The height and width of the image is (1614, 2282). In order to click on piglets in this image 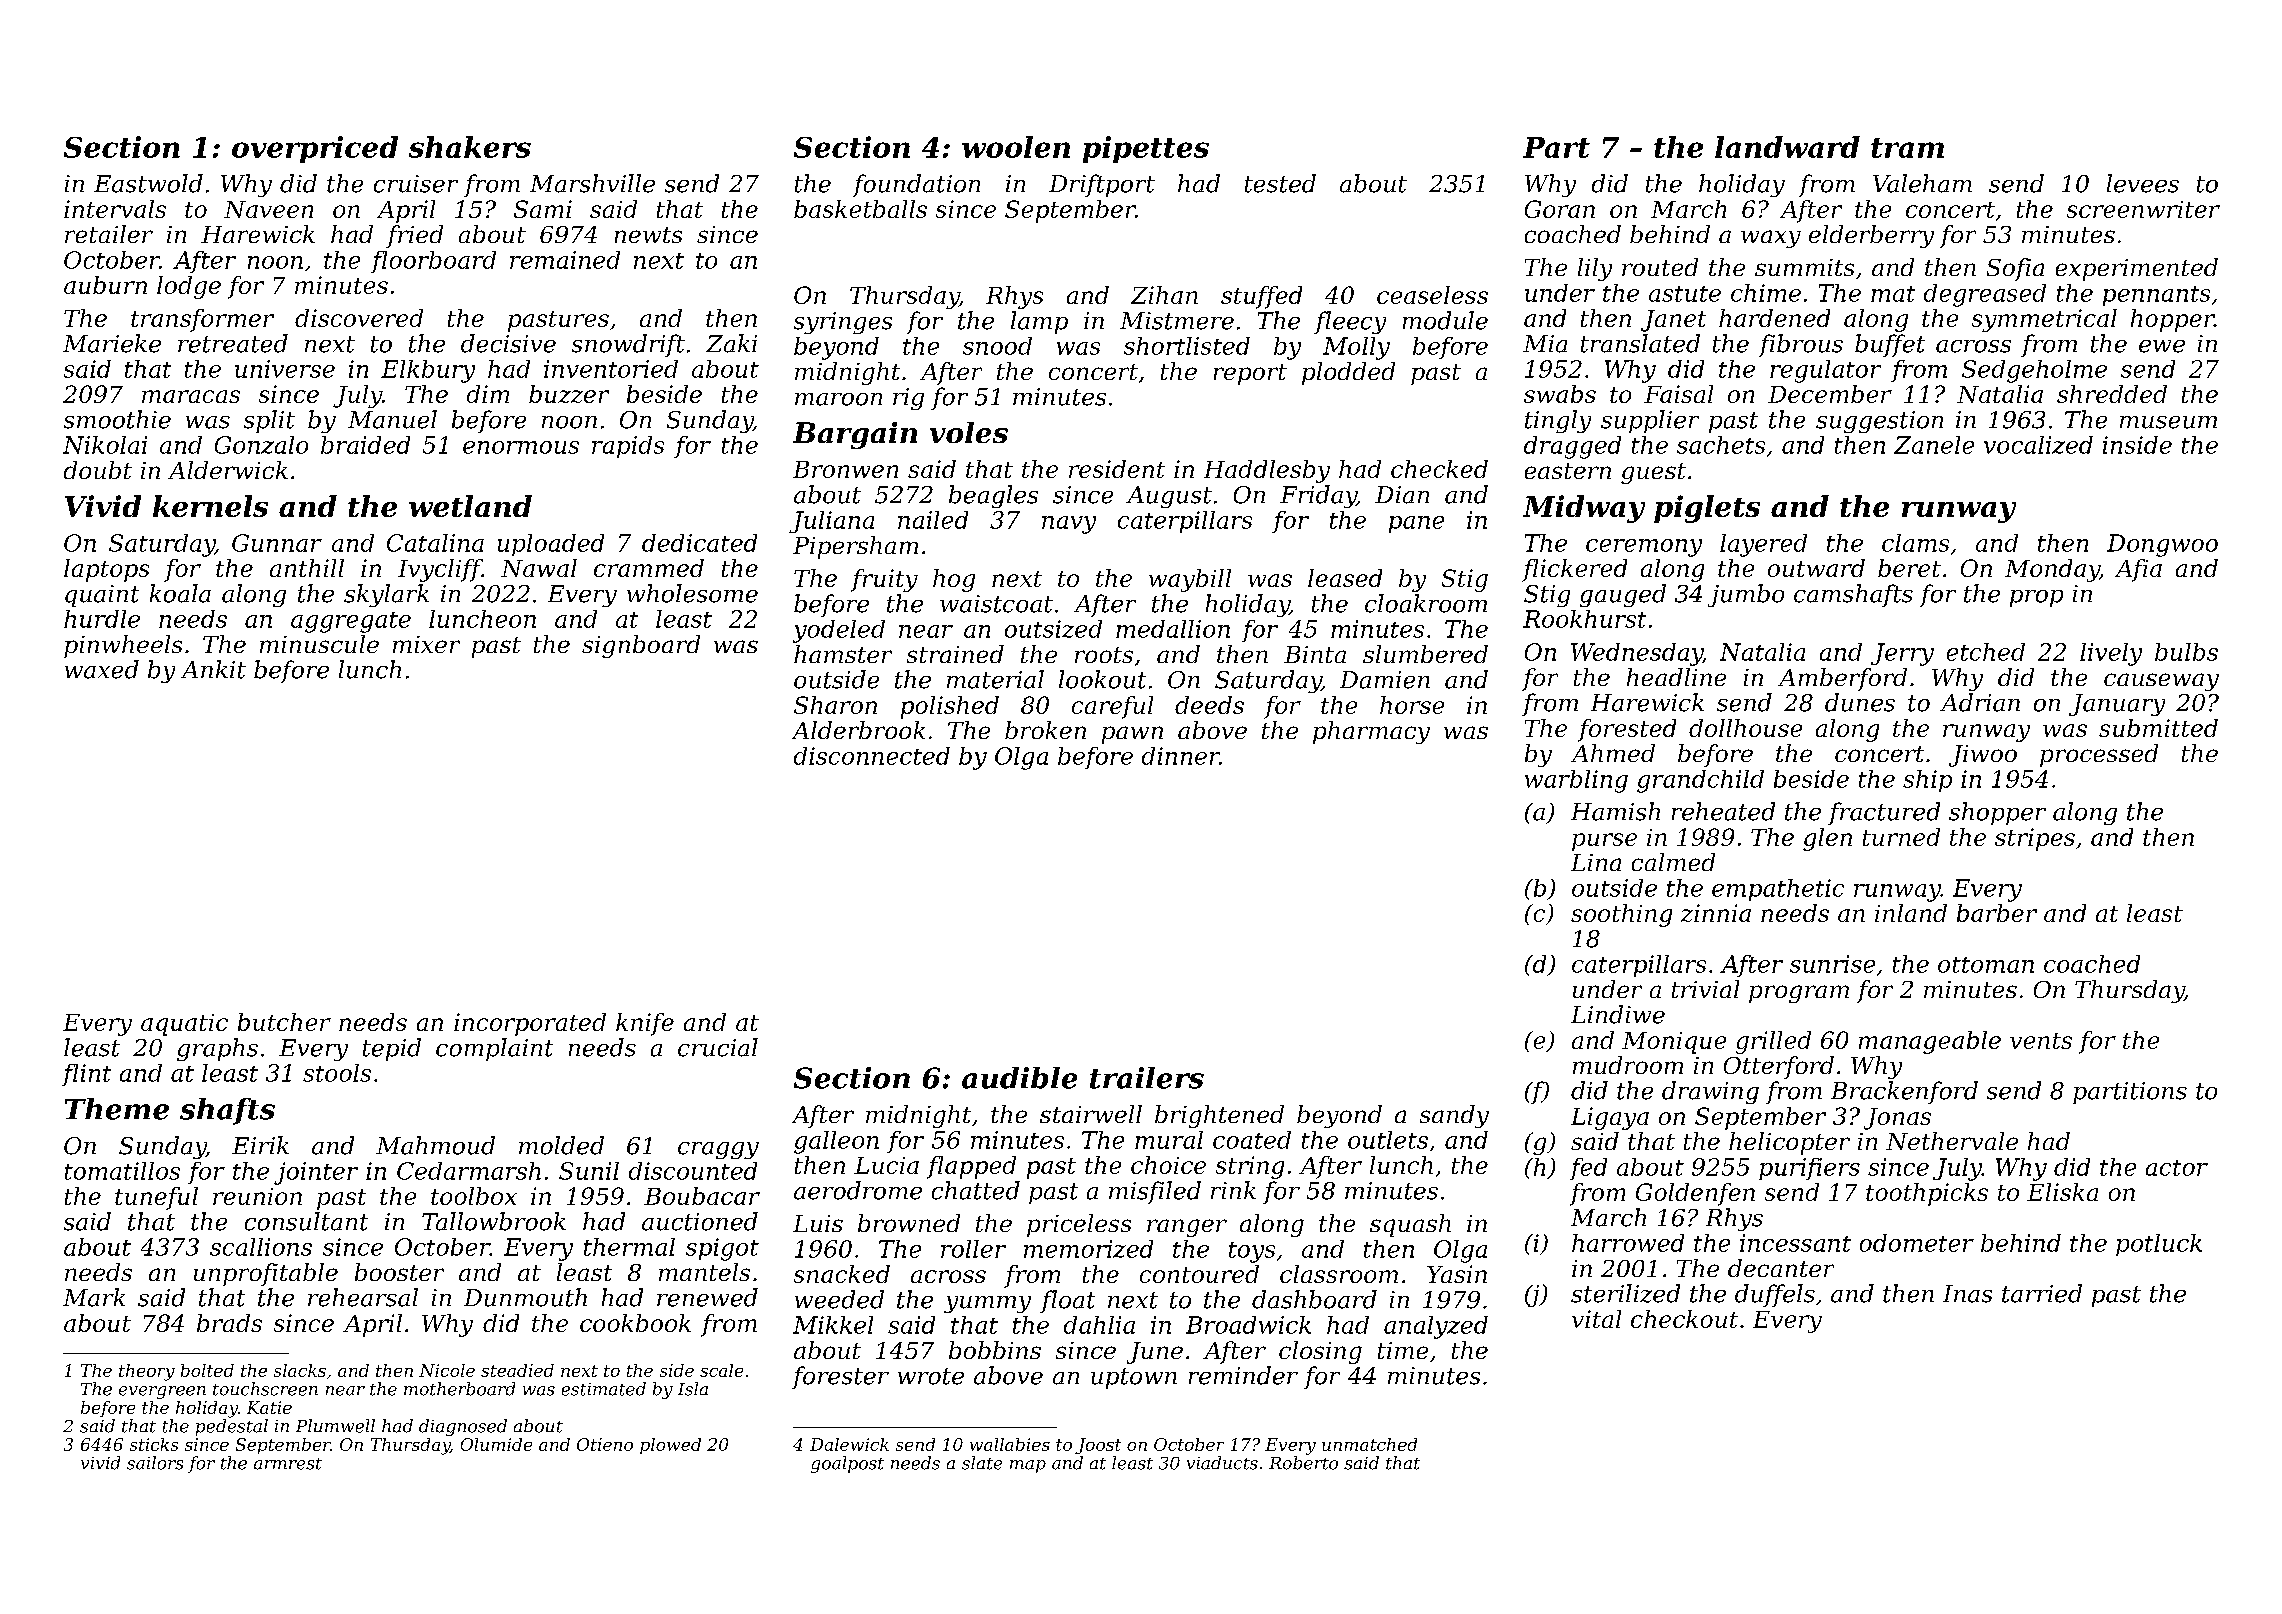, I will do `click(1707, 509)`.
